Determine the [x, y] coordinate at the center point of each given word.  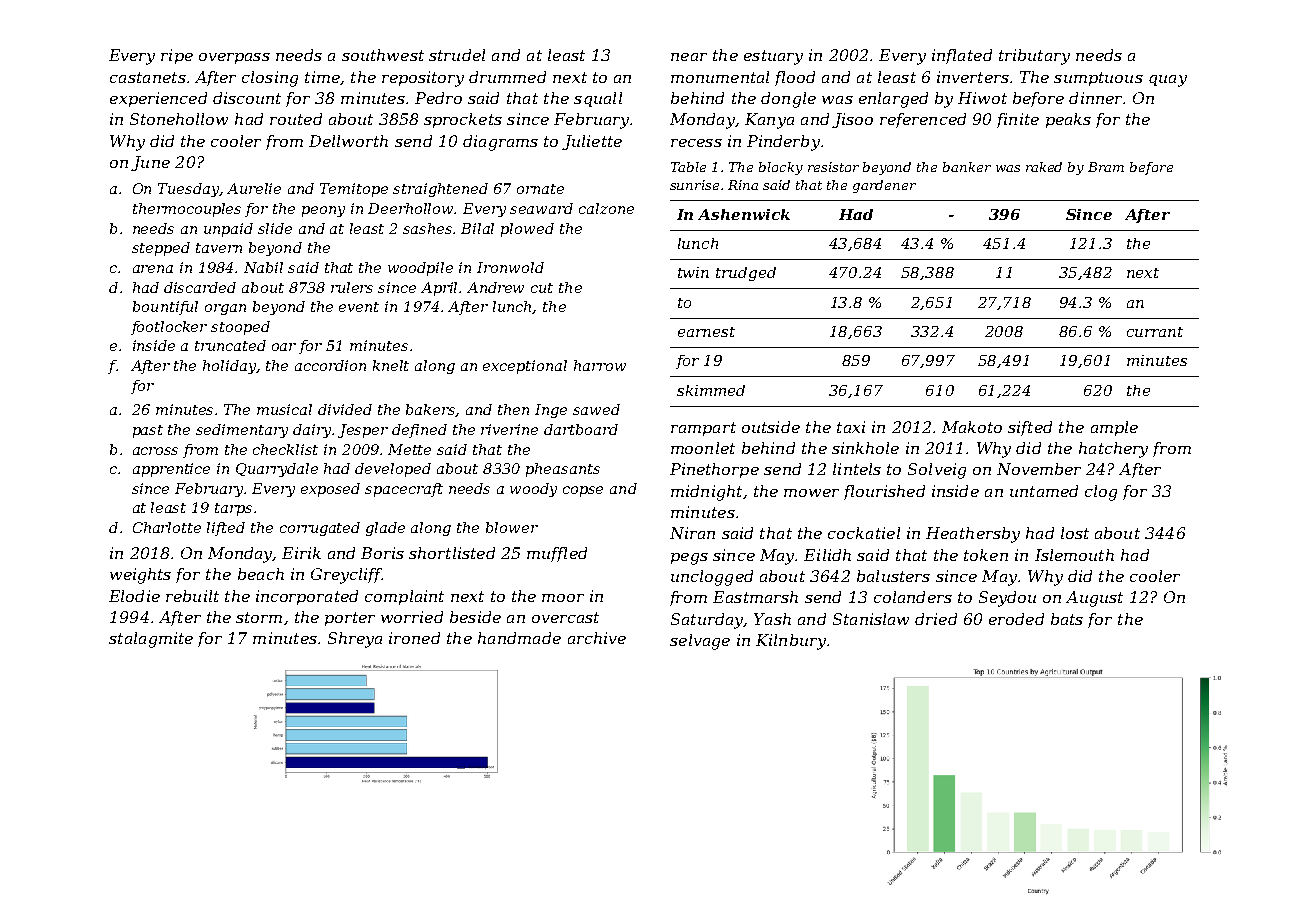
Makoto [972, 427]
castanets [148, 77]
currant [1155, 332]
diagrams [500, 143]
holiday [230, 367]
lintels [857, 469]
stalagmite [151, 640]
